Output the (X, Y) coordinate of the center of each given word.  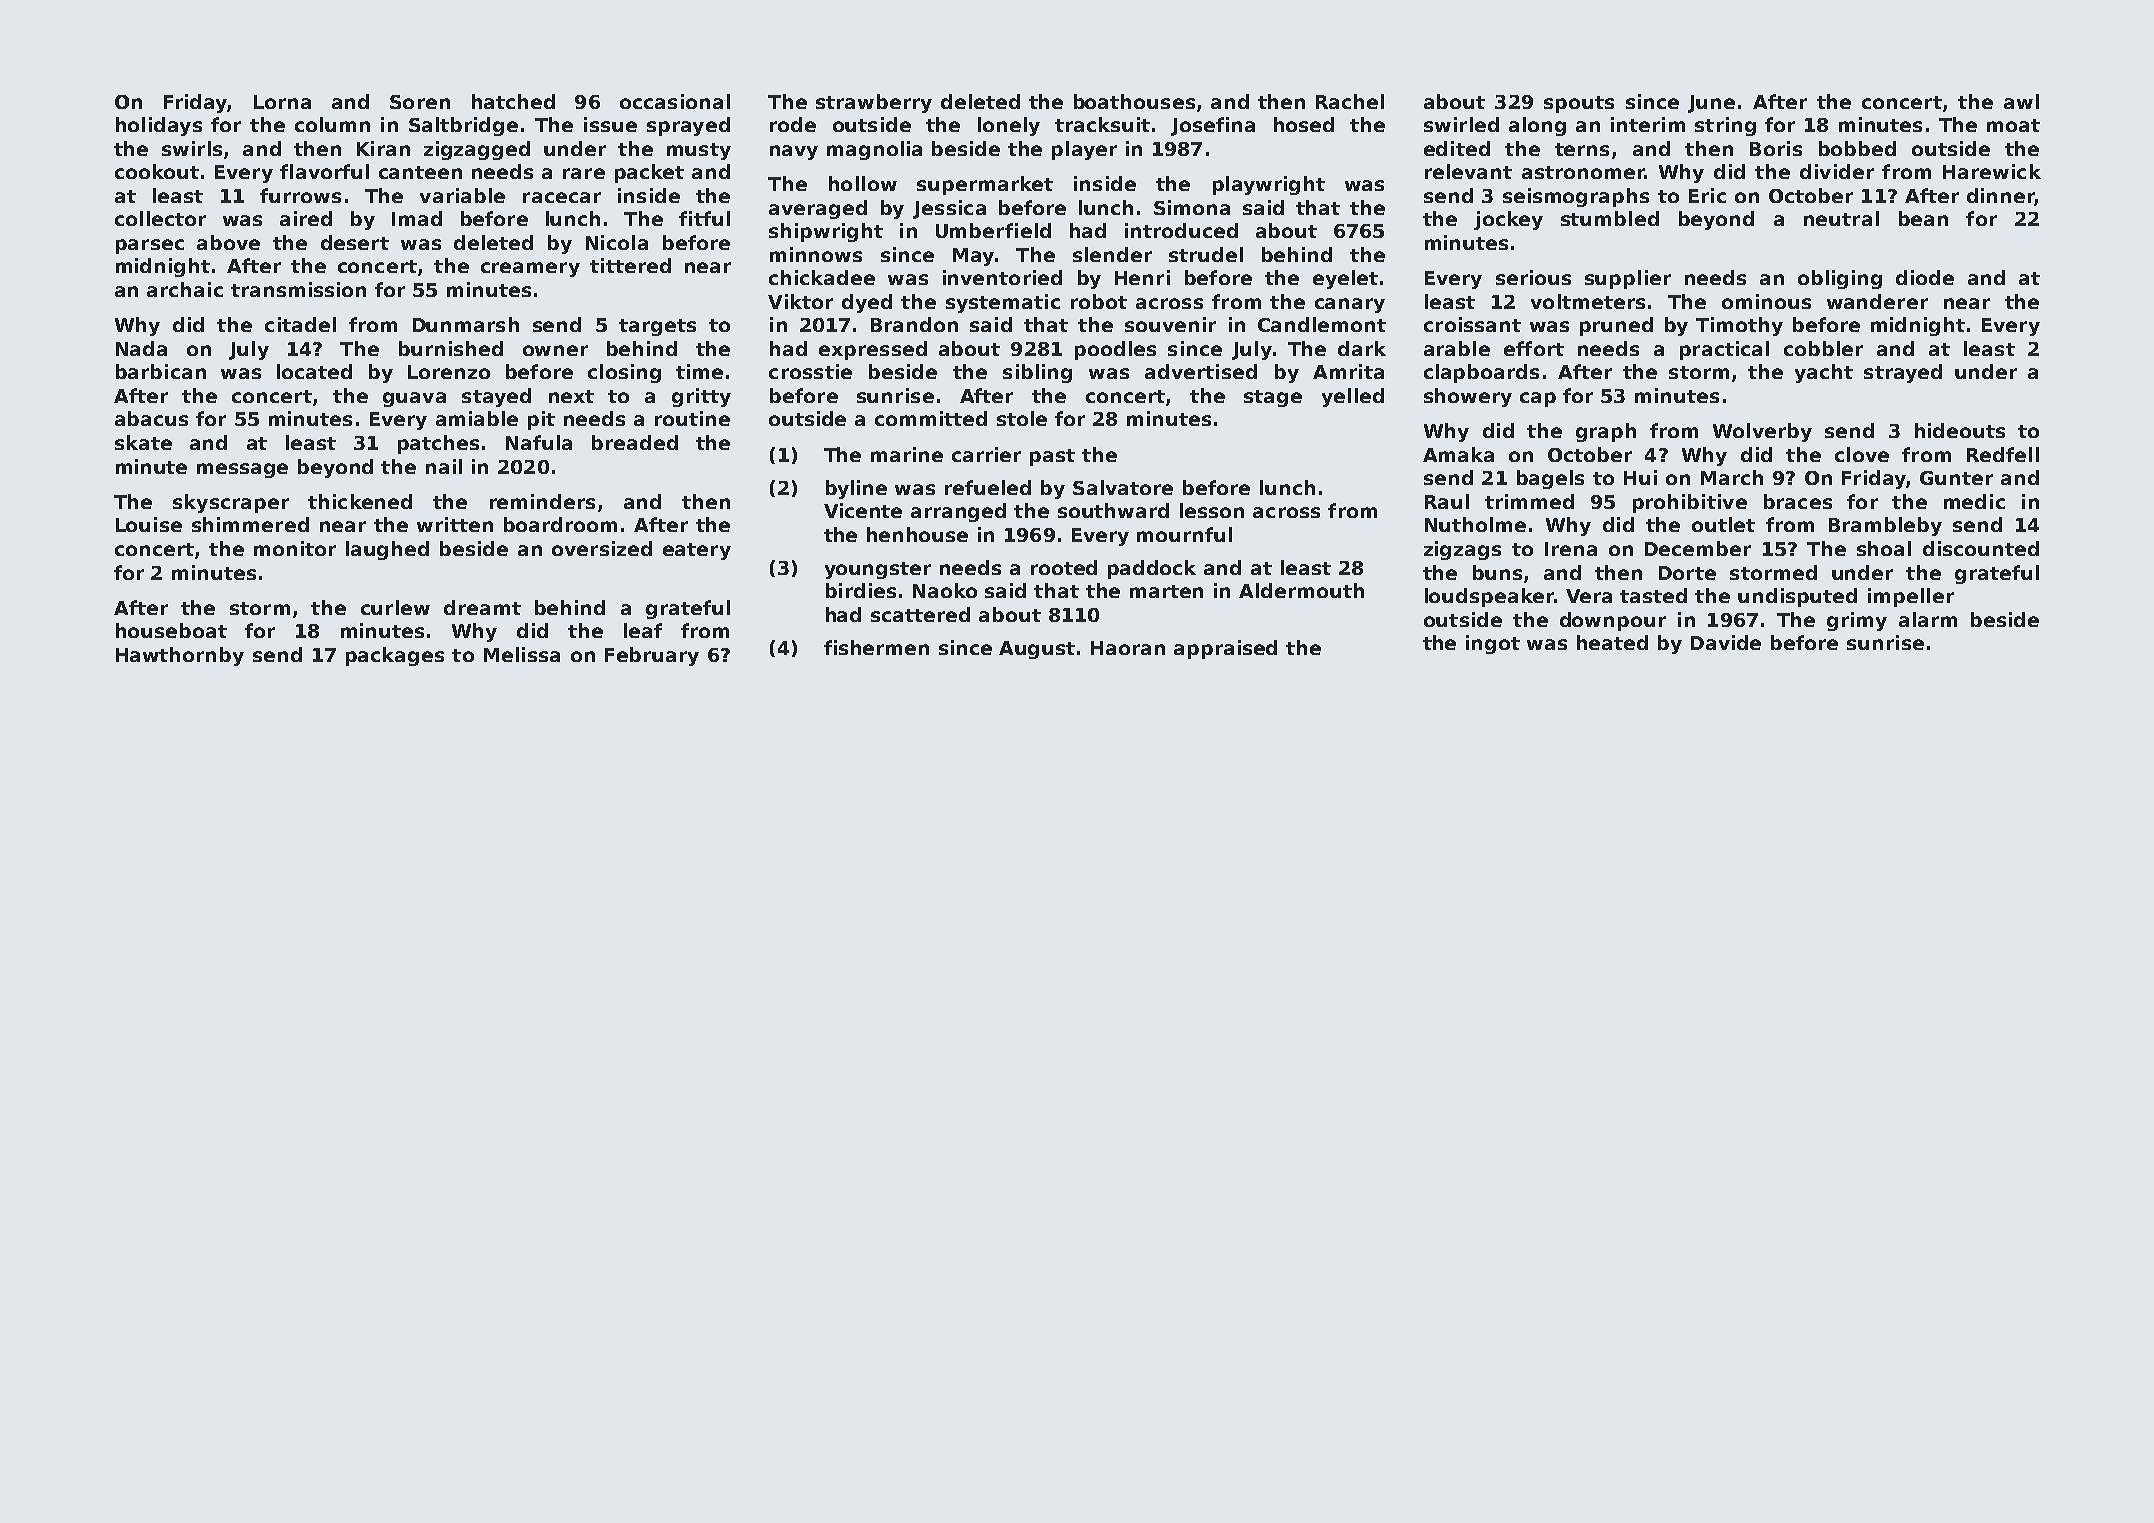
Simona (1192, 207)
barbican (161, 371)
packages (395, 656)
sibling (1037, 373)
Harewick (1992, 171)
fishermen (876, 647)
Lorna (282, 102)
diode (1925, 277)
